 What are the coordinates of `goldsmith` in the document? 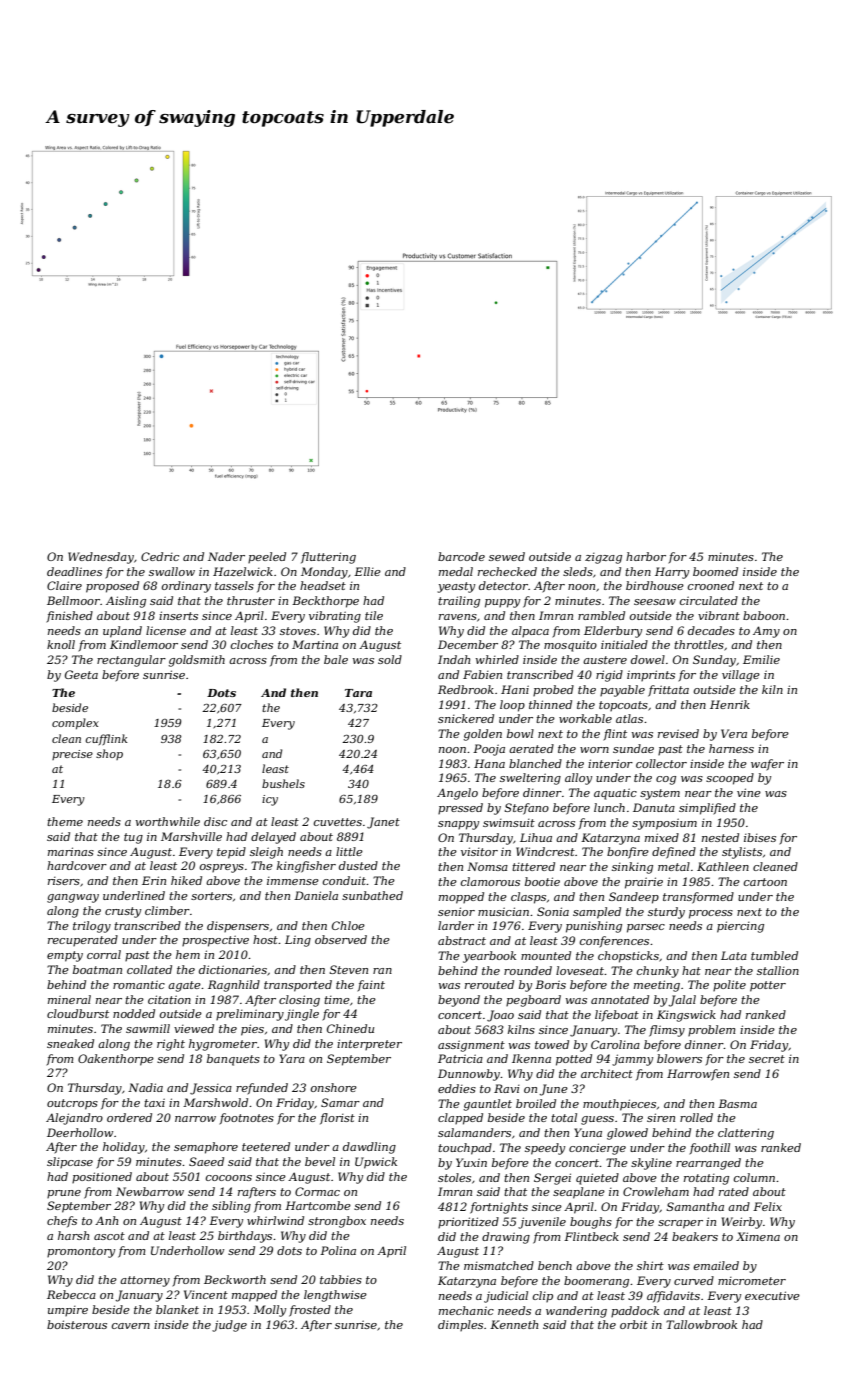 It's located at (197, 661).
